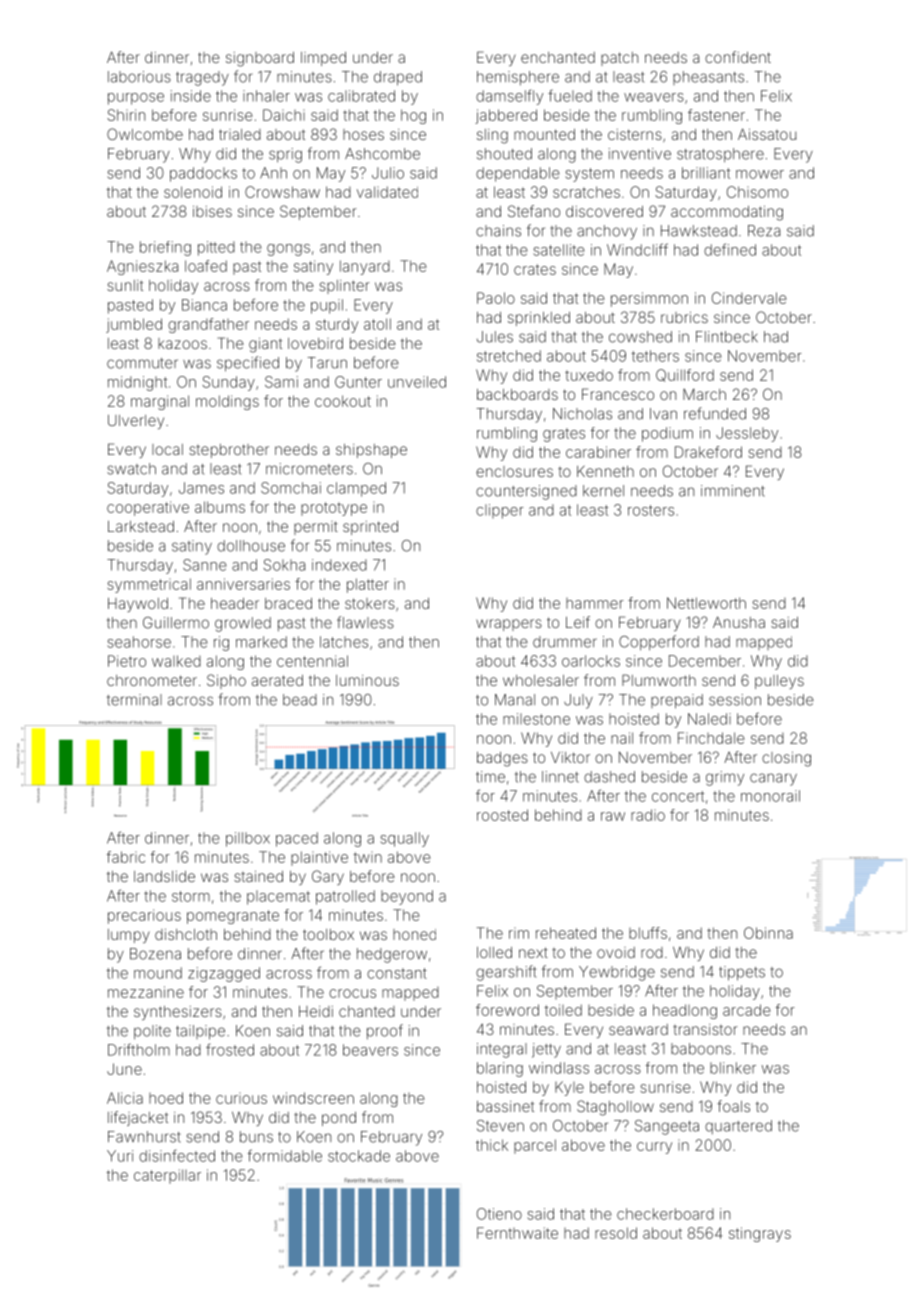 The width and height of the screenshot is (924, 1308). Describe the element at coordinates (779, 682) in the screenshot. I see `pulleys` at that location.
